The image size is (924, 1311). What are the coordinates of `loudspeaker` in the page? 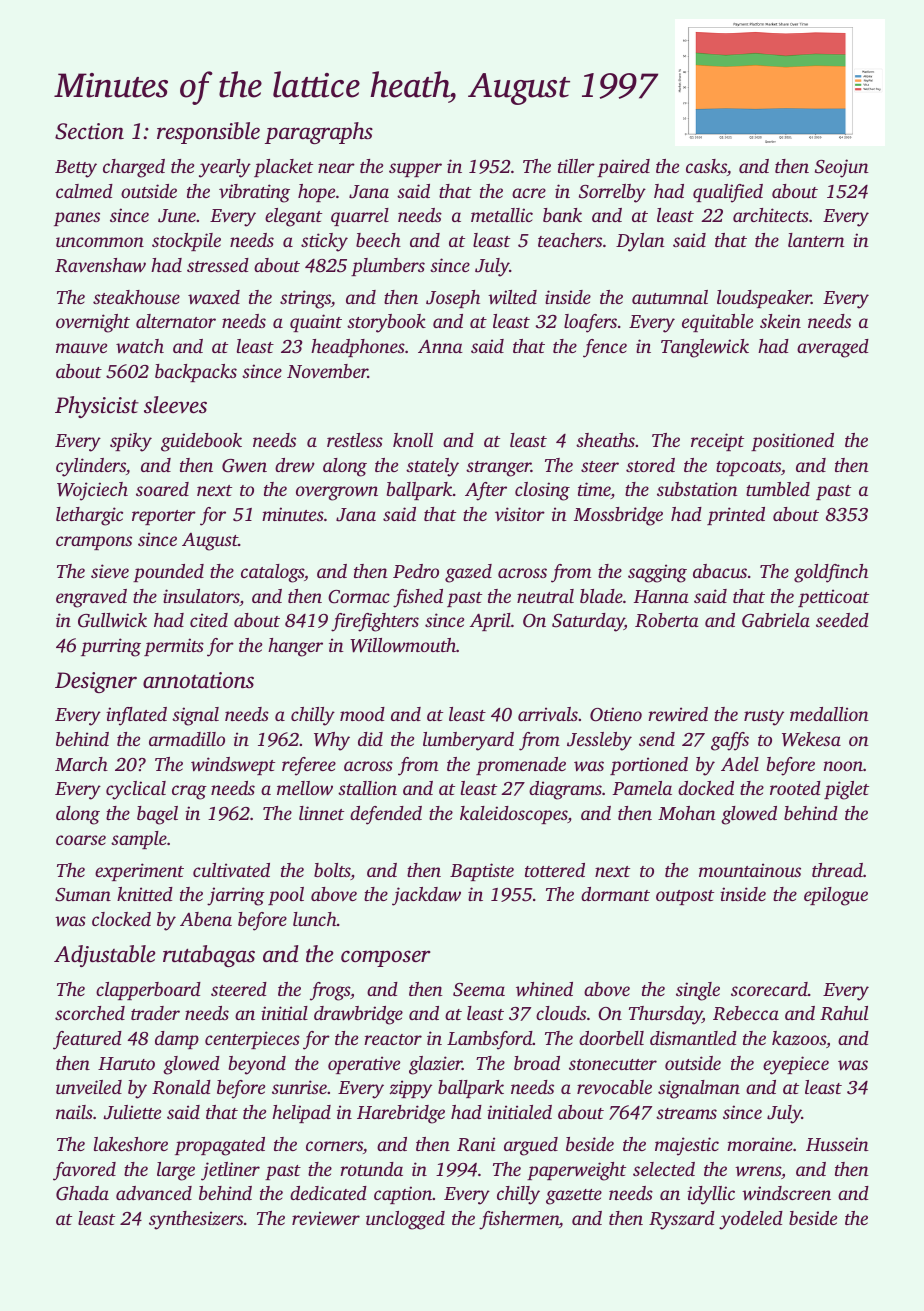 It's located at (764, 299).
